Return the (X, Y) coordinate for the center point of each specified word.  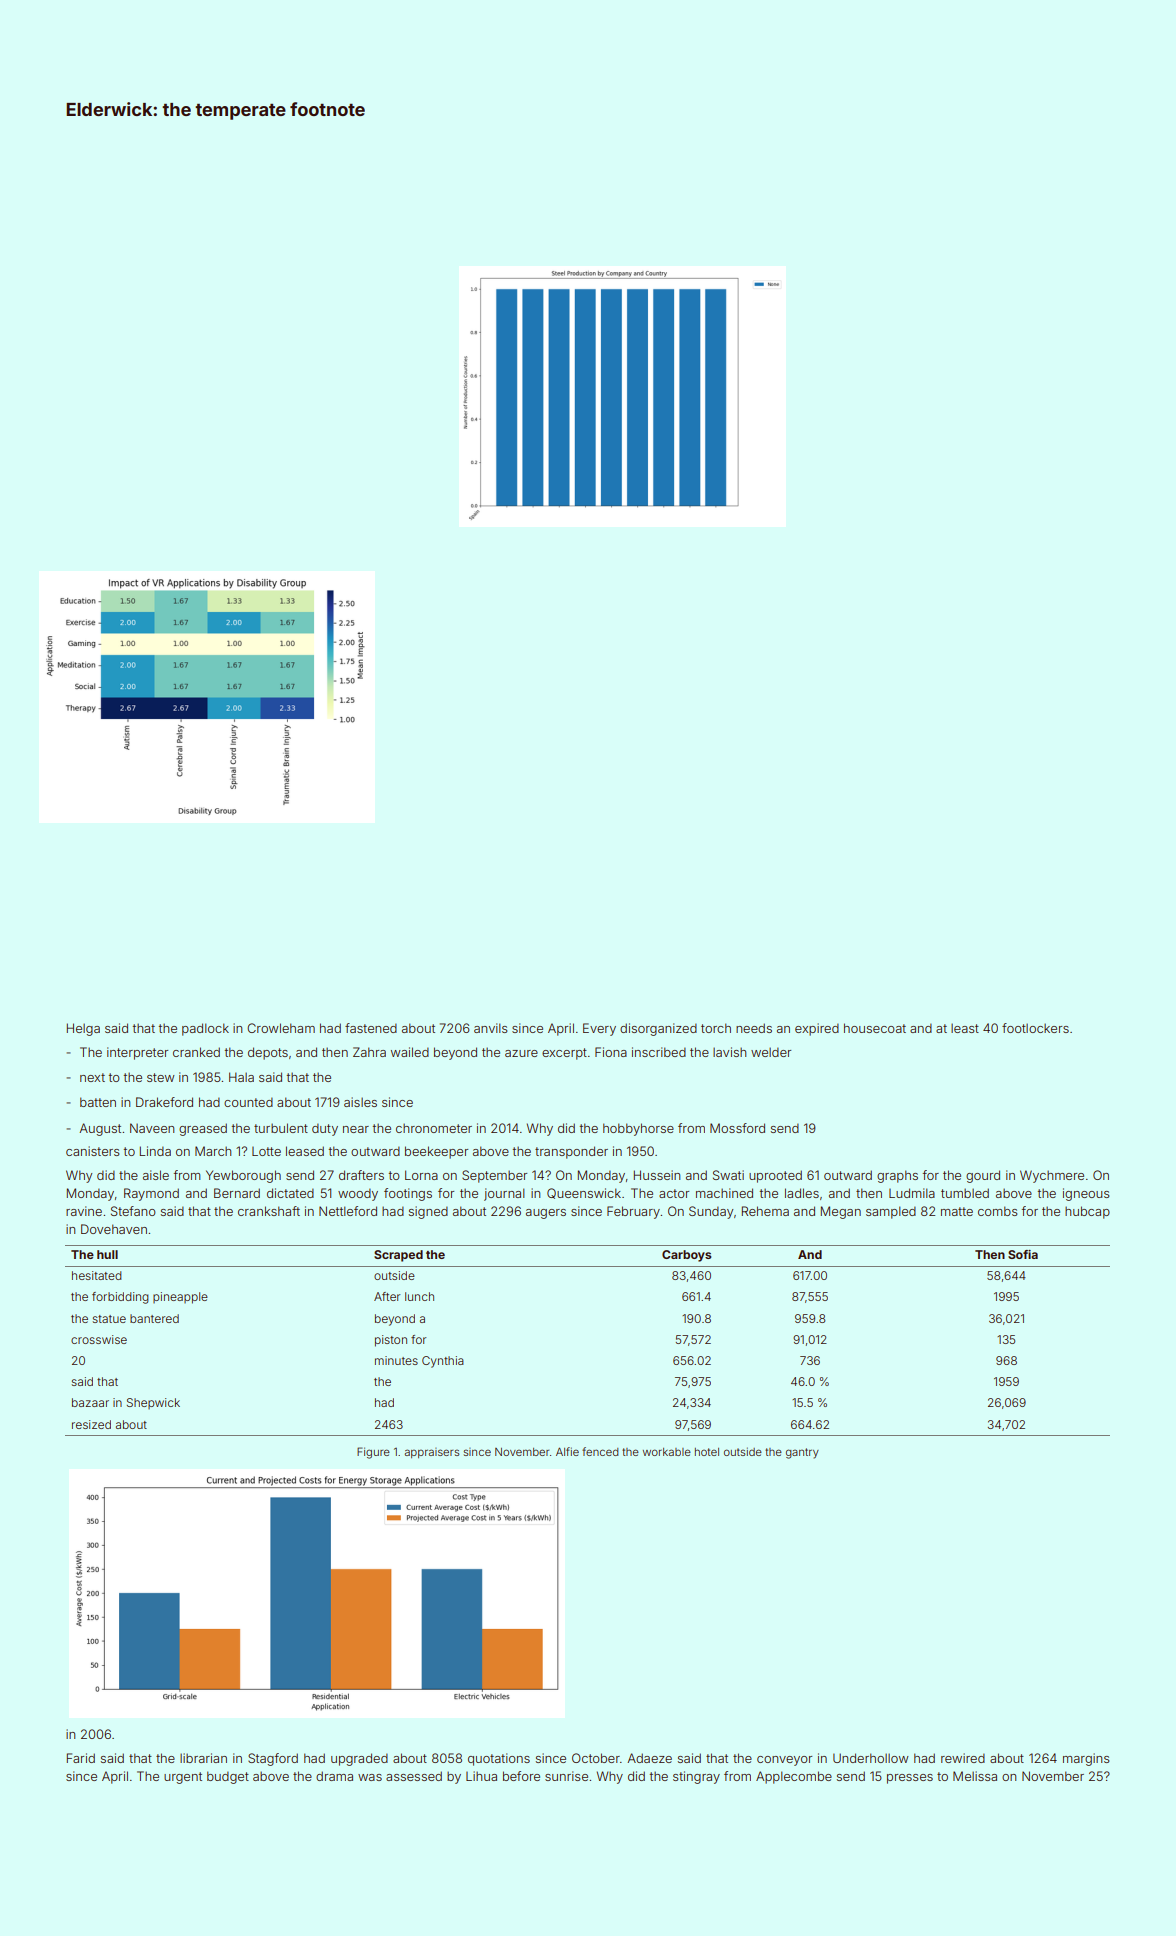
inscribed (659, 1052)
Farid (81, 1758)
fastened (371, 1028)
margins (1086, 1759)
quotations (499, 1759)
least (965, 1028)
